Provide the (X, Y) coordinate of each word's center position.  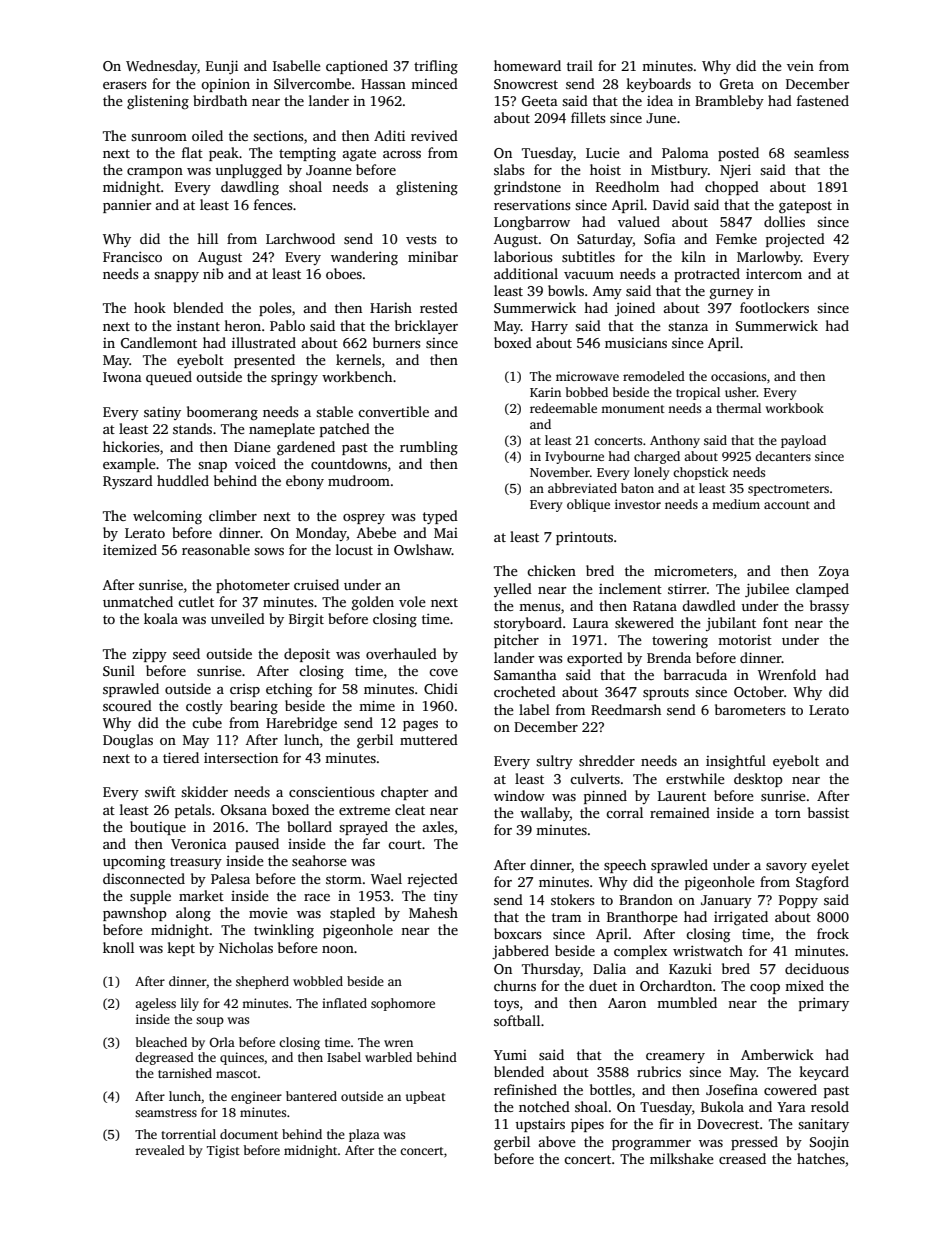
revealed (160, 1150)
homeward (527, 65)
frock (833, 933)
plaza (364, 1135)
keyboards (658, 85)
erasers (125, 85)
